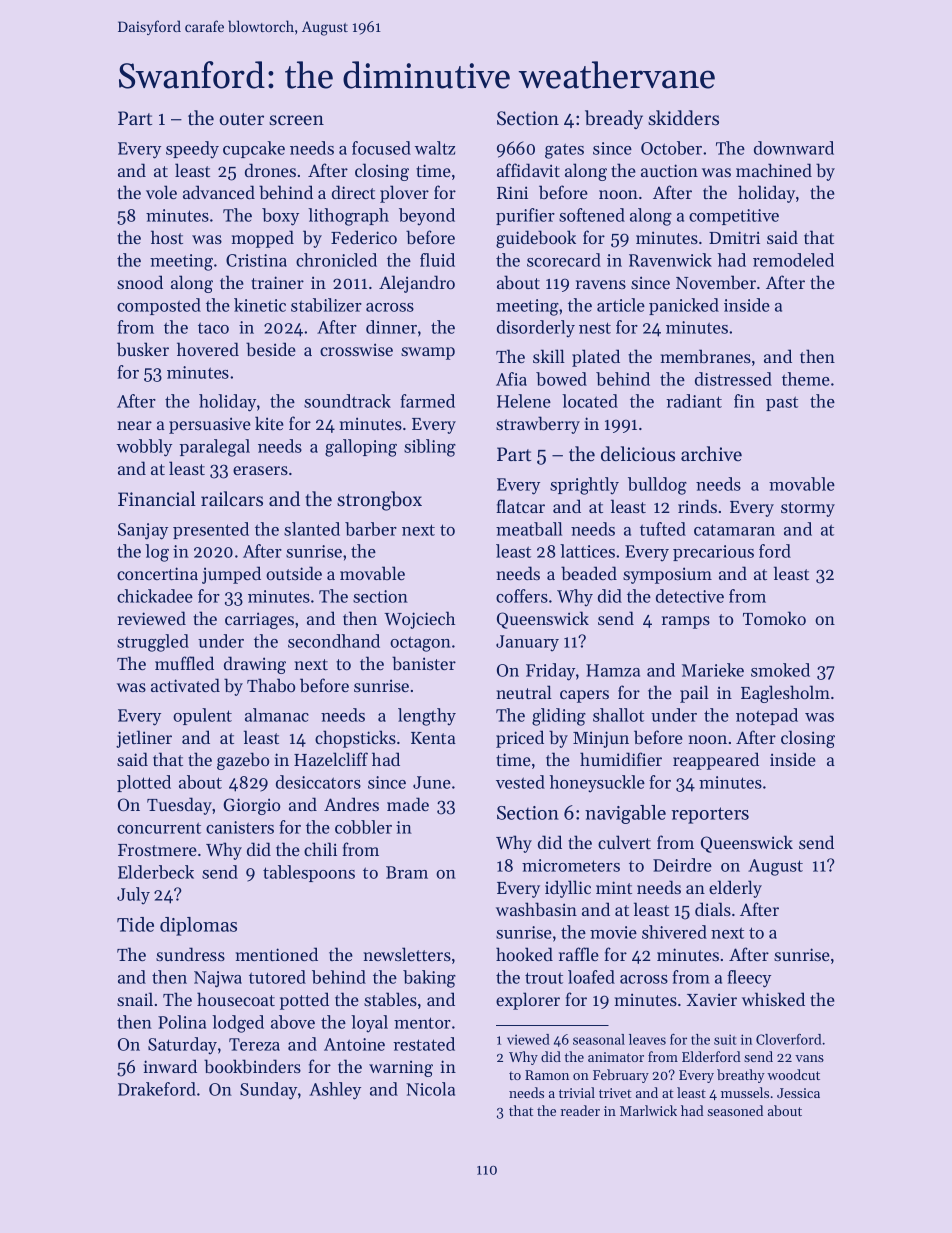 The height and width of the screenshot is (1233, 952). I want to click on Federico, so click(364, 237).
